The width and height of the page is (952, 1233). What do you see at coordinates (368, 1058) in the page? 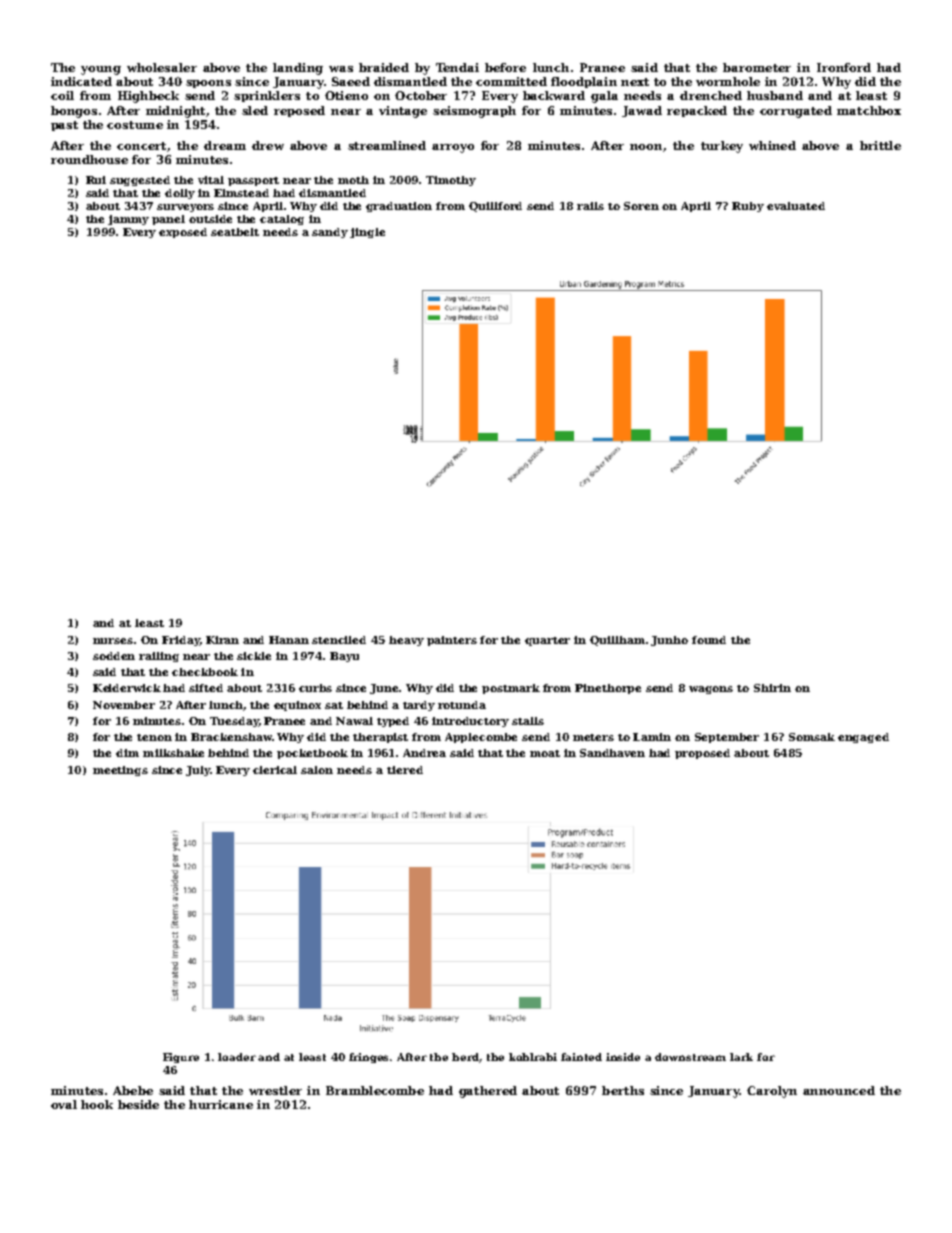
I see `fringes` at bounding box center [368, 1058].
